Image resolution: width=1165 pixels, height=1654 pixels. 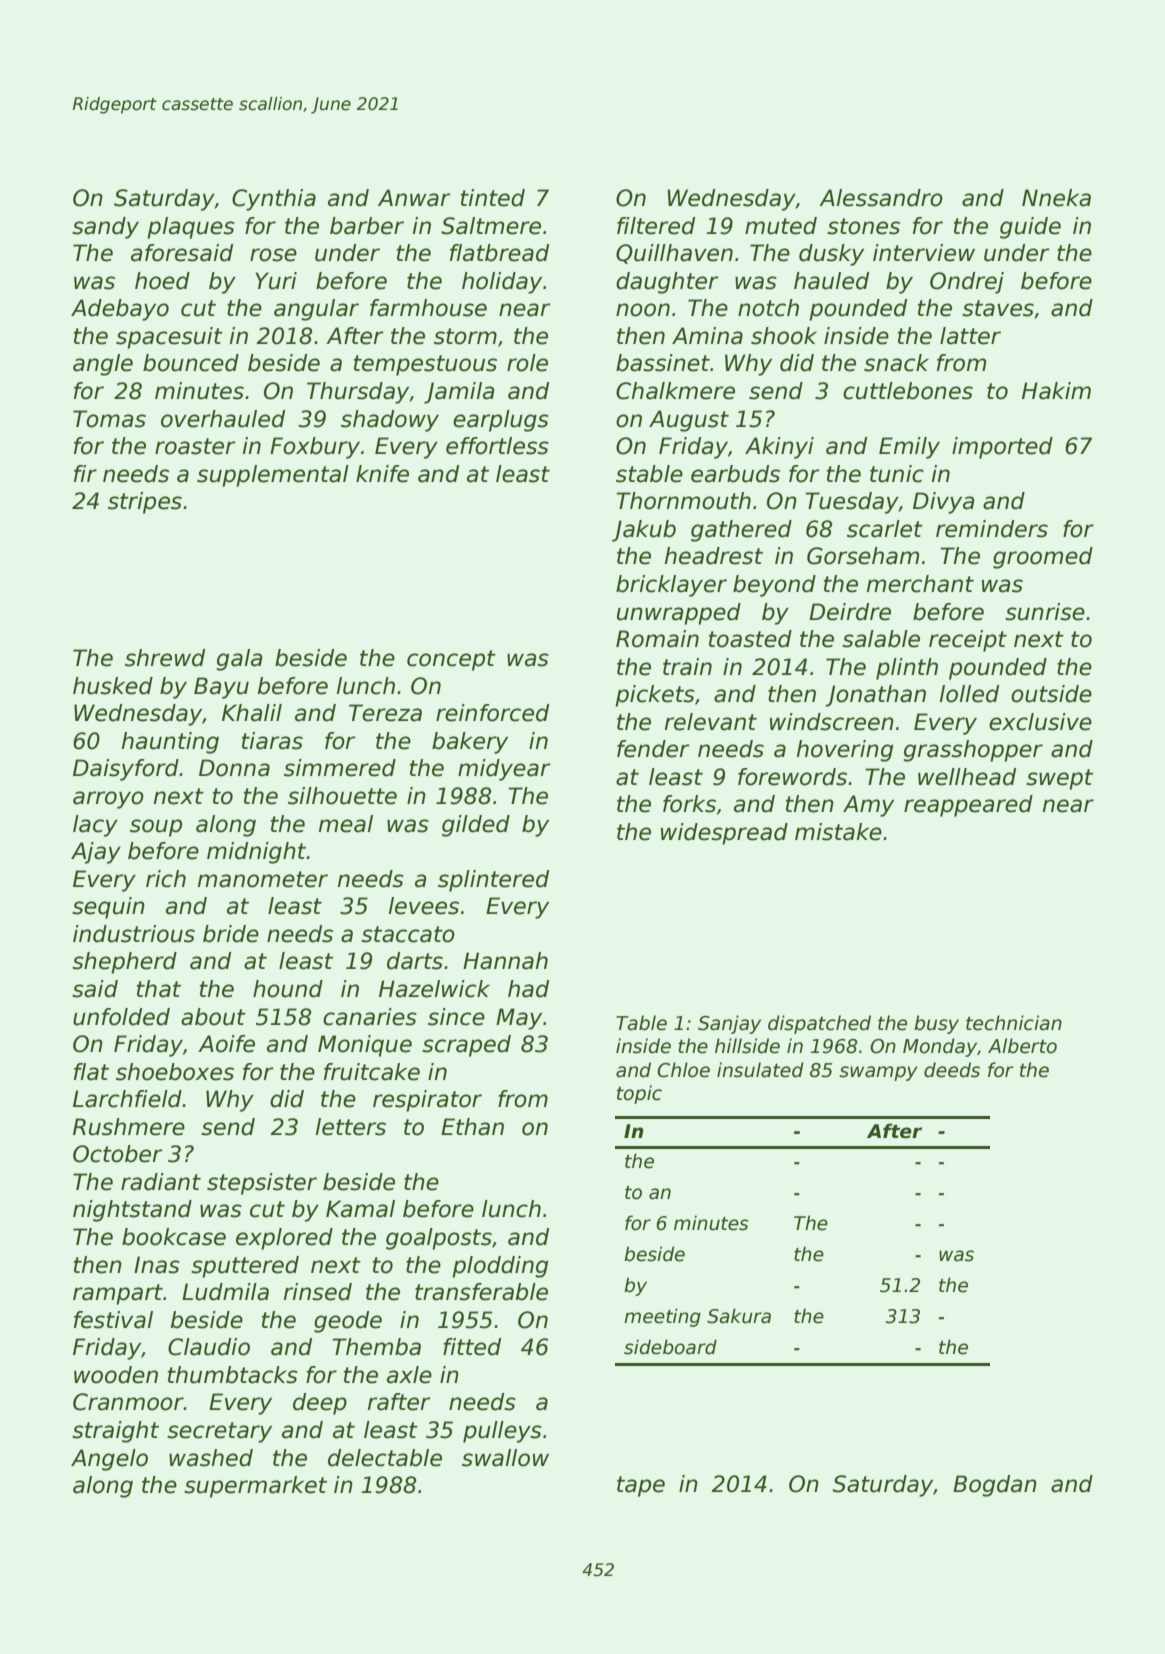 What do you see at coordinates (643, 310) in the screenshot?
I see `noon` at bounding box center [643, 310].
